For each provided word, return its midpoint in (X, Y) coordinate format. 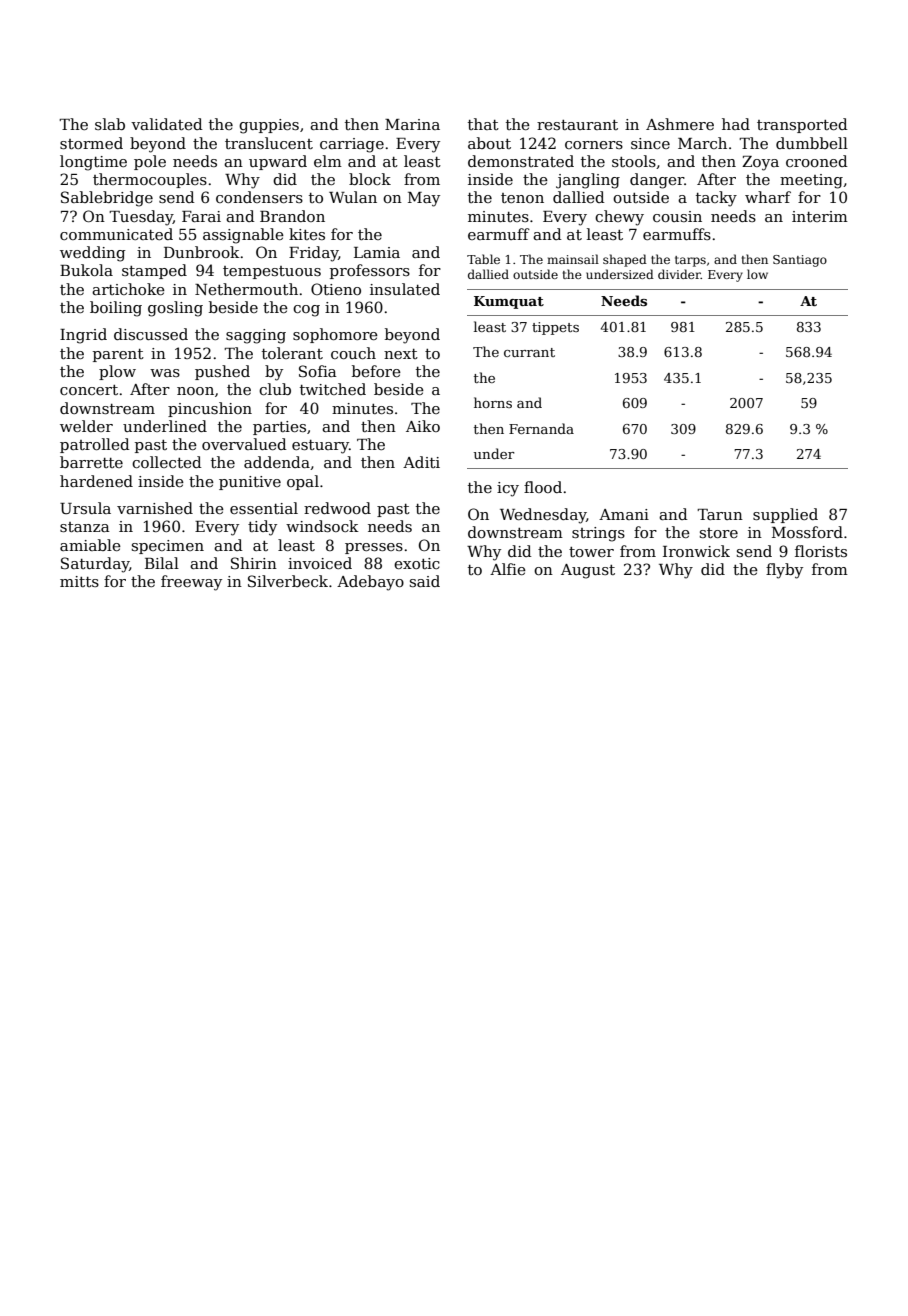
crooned (817, 161)
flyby (784, 571)
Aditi (421, 462)
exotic (417, 563)
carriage (352, 145)
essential (264, 508)
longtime (93, 163)
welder (86, 426)
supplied (785, 515)
